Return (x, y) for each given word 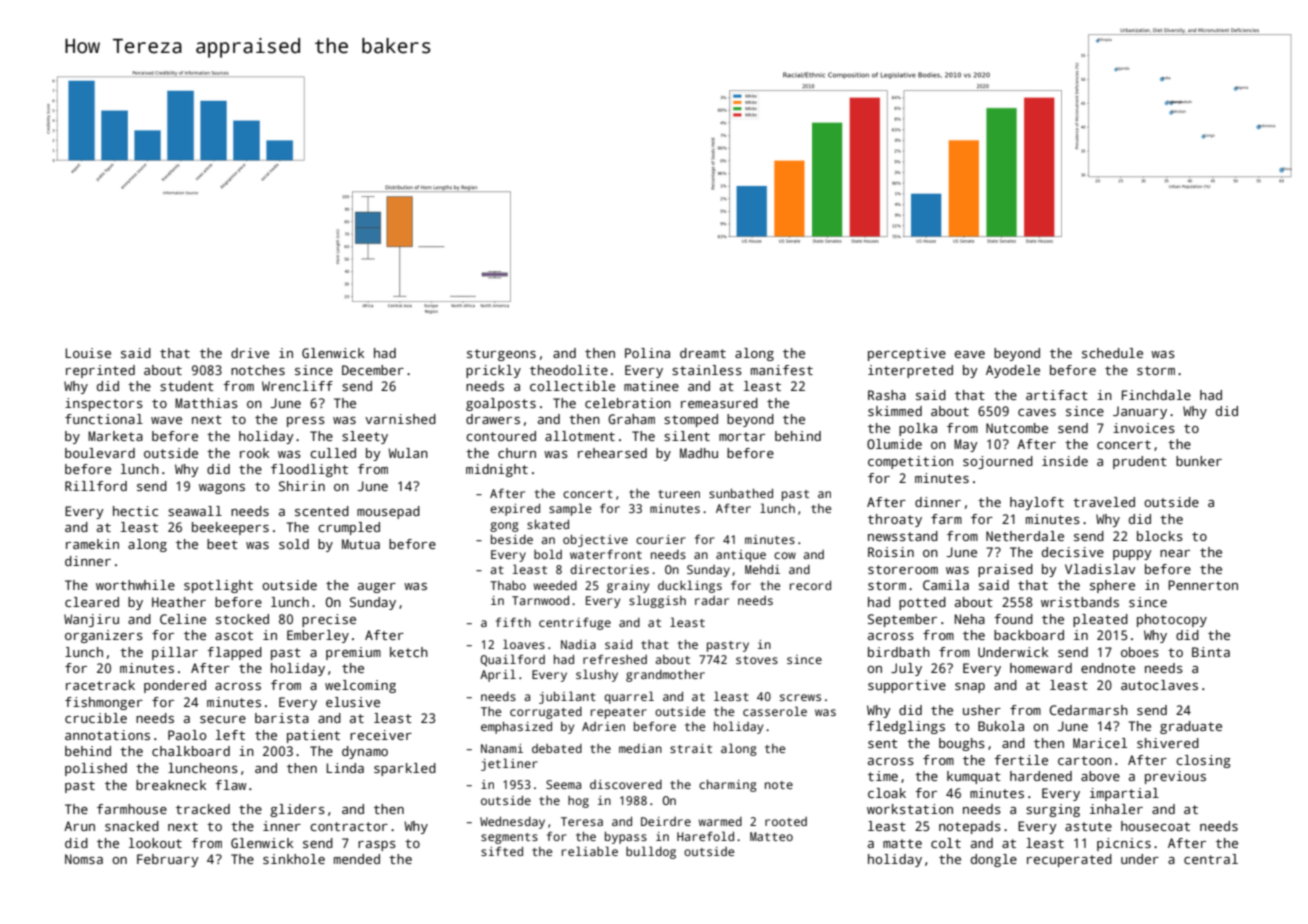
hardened (1041, 776)
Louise (88, 353)
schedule (1112, 353)
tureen (679, 494)
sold (294, 544)
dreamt (703, 353)
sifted (502, 851)
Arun (79, 826)
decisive (1073, 552)
